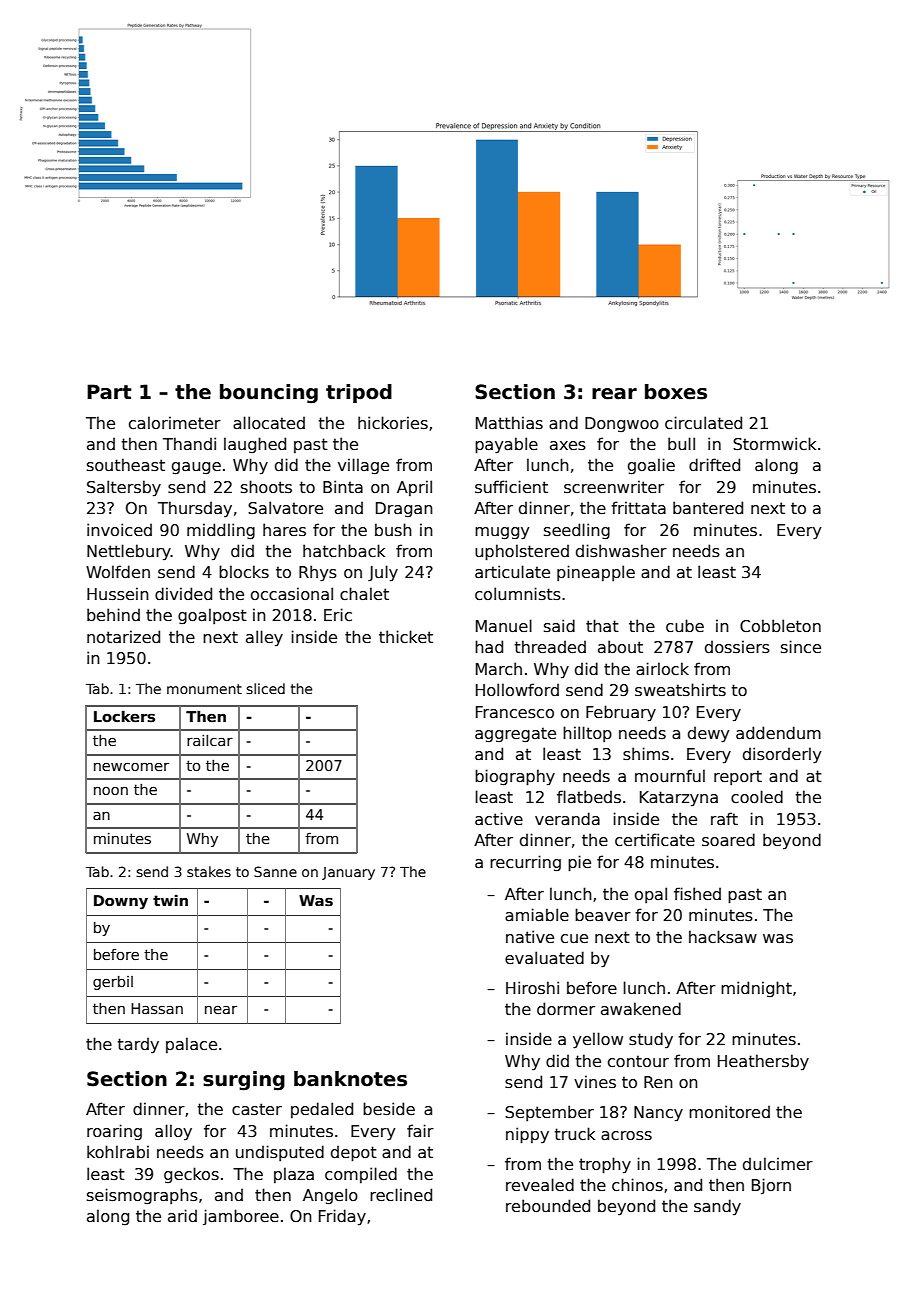 Image resolution: width=908 pixels, height=1316 pixels. What do you see at coordinates (404, 510) in the screenshot?
I see `Dragan` at bounding box center [404, 510].
